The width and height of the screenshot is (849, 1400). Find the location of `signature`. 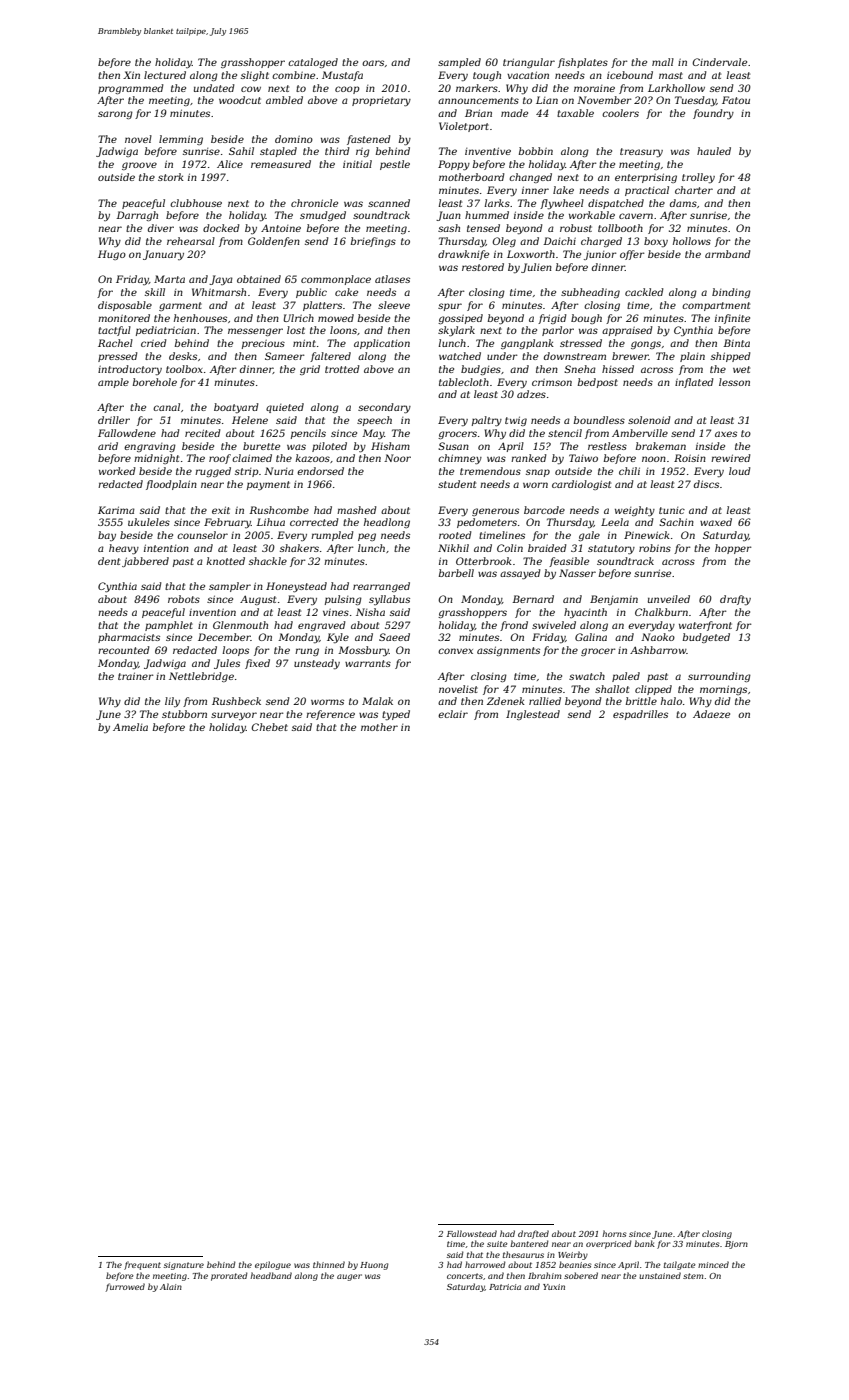

signature is located at coordinates (184, 1266).
